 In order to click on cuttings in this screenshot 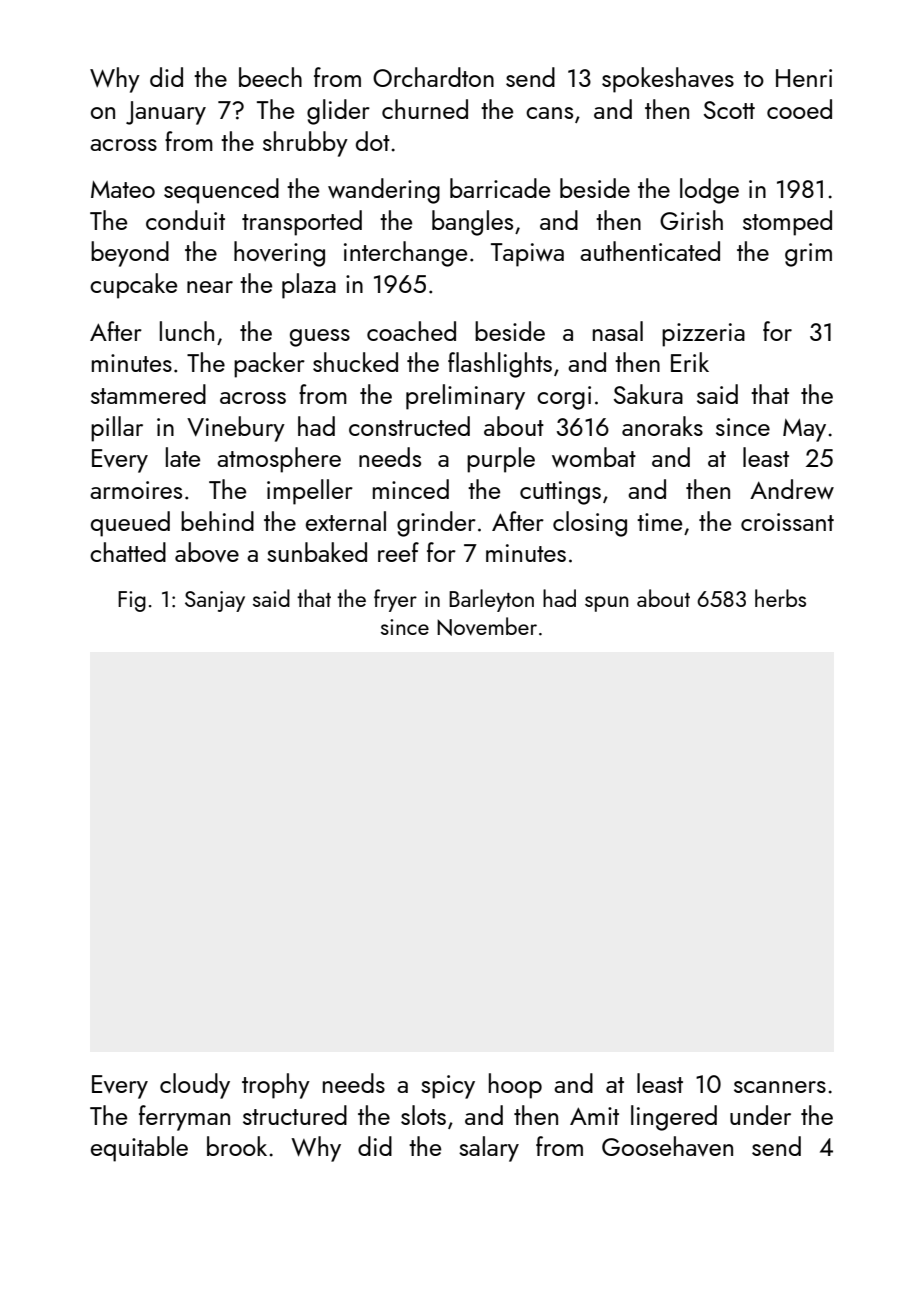, I will do `click(560, 493)`.
